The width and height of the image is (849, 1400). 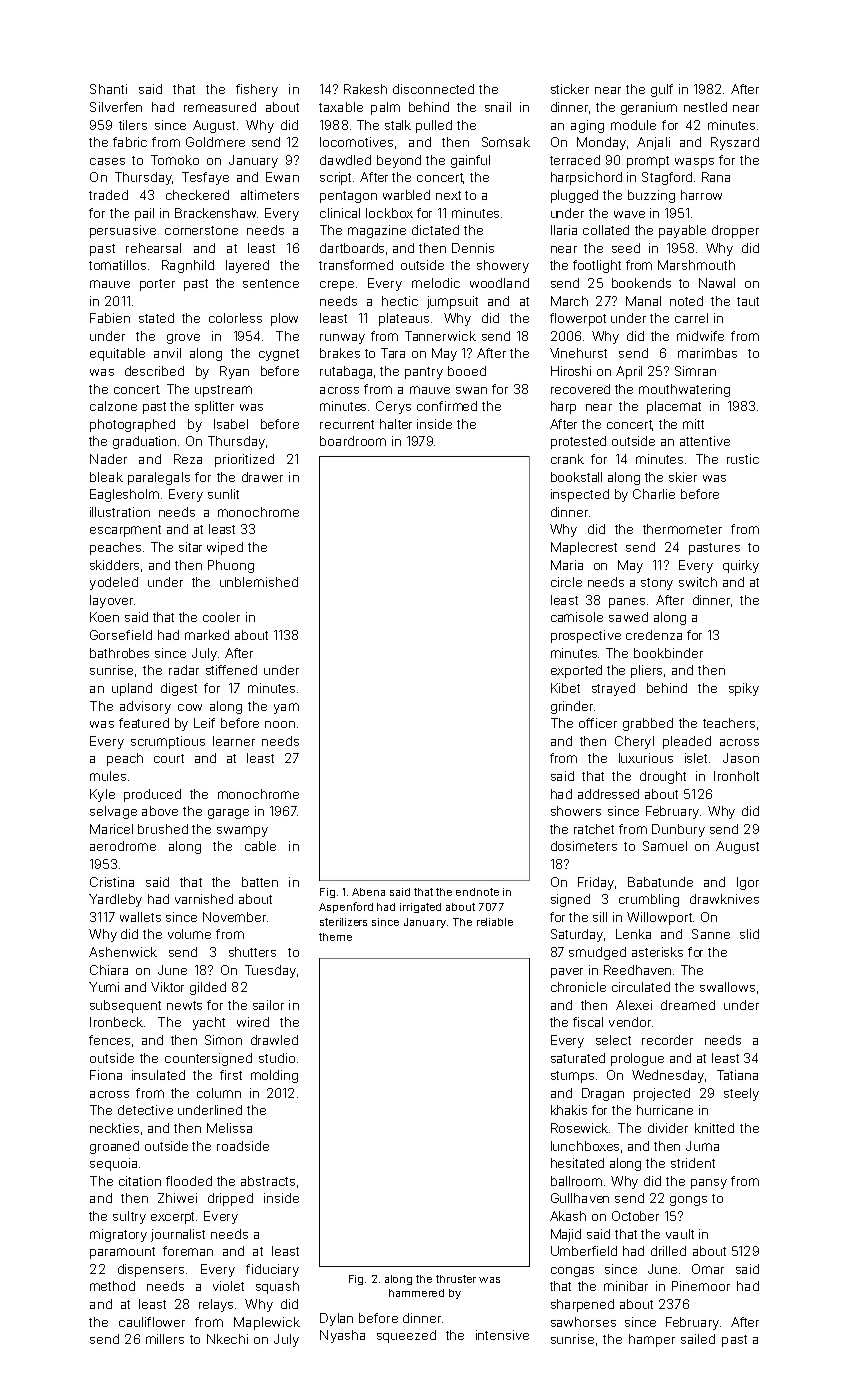 What do you see at coordinates (572, 1077) in the image?
I see `stumps` at bounding box center [572, 1077].
